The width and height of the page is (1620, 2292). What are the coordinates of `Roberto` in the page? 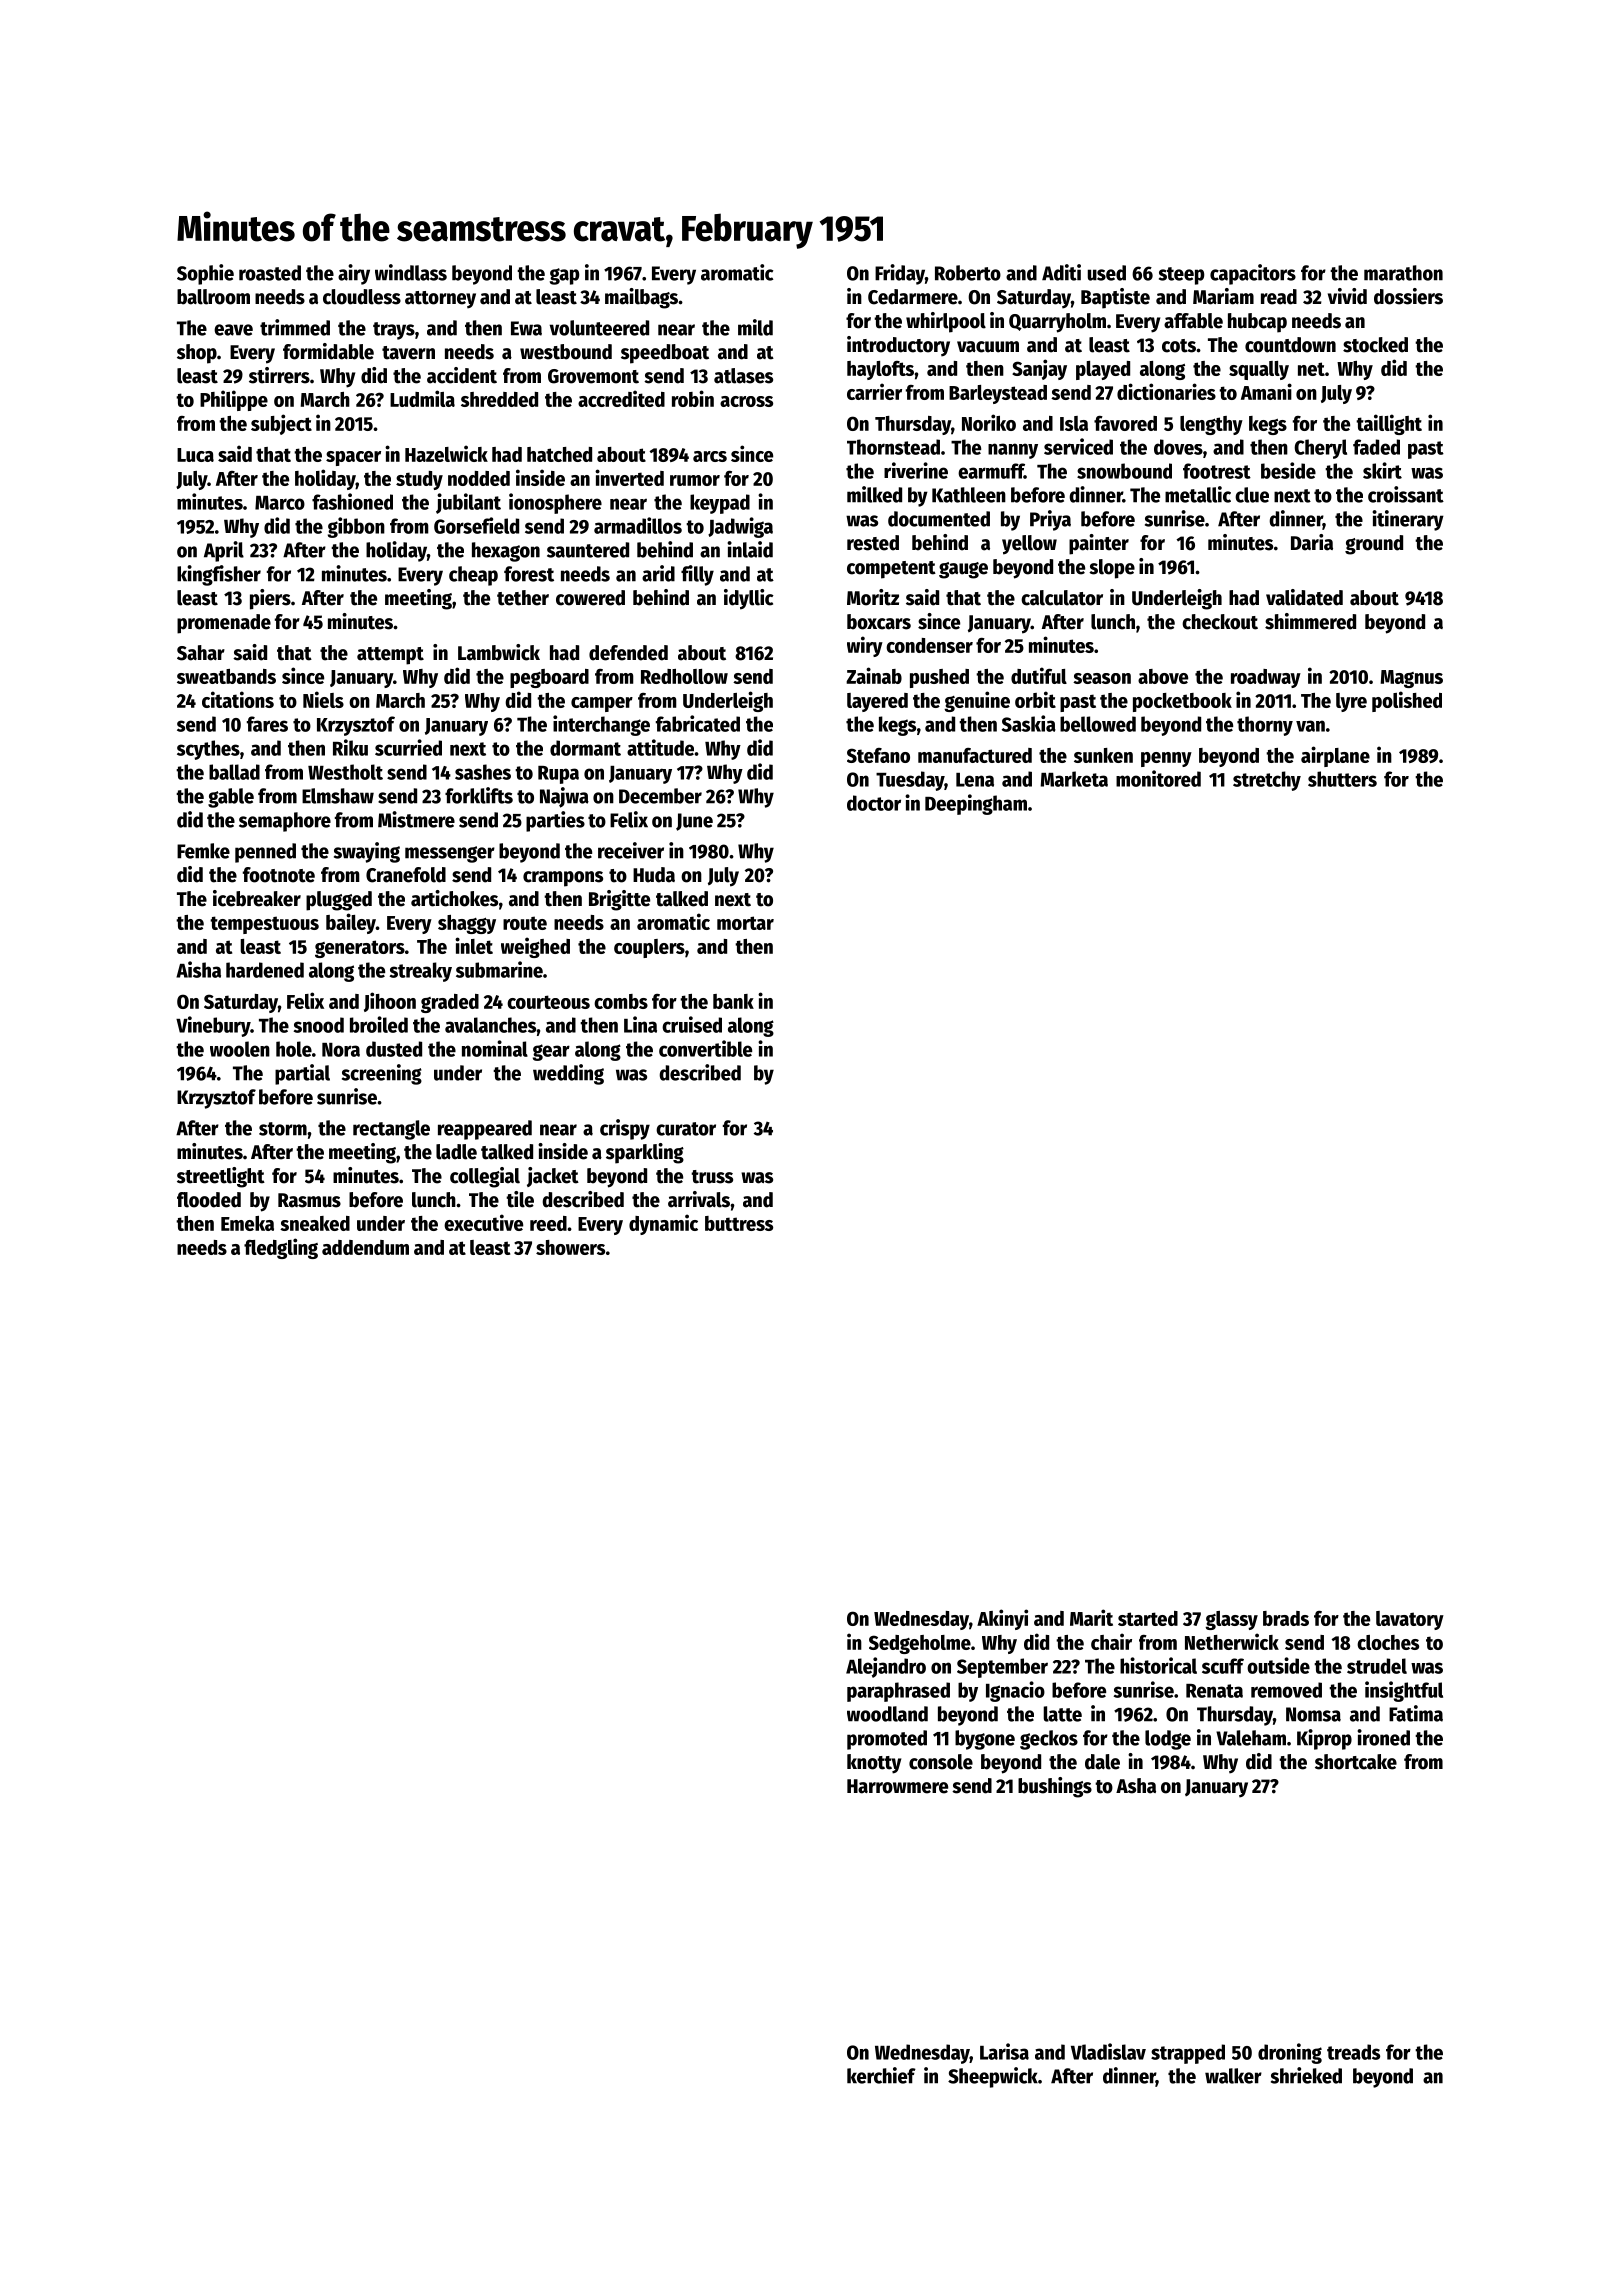 It's located at (968, 273).
